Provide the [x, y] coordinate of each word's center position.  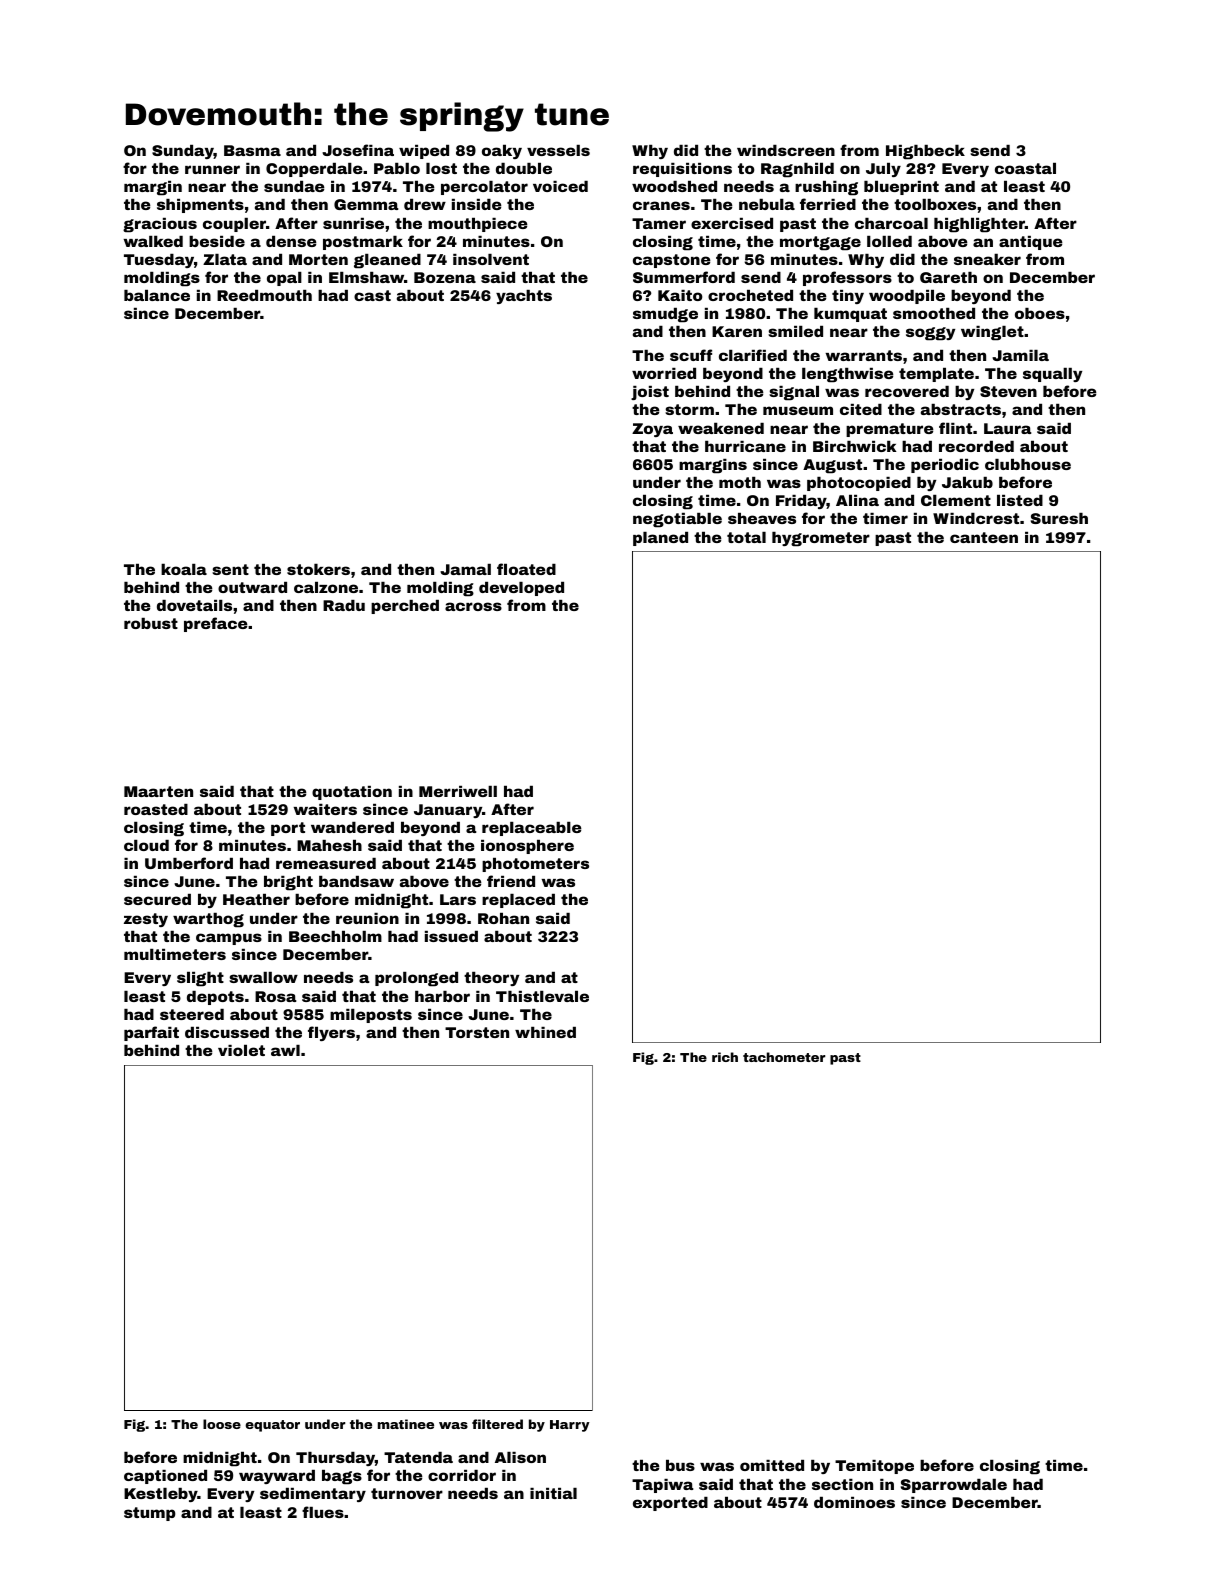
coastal [1025, 168]
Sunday [183, 152]
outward [252, 587]
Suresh [1059, 518]
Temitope [874, 1467]
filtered [497, 1424]
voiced [560, 186]
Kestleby [161, 1495]
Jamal [465, 569]
